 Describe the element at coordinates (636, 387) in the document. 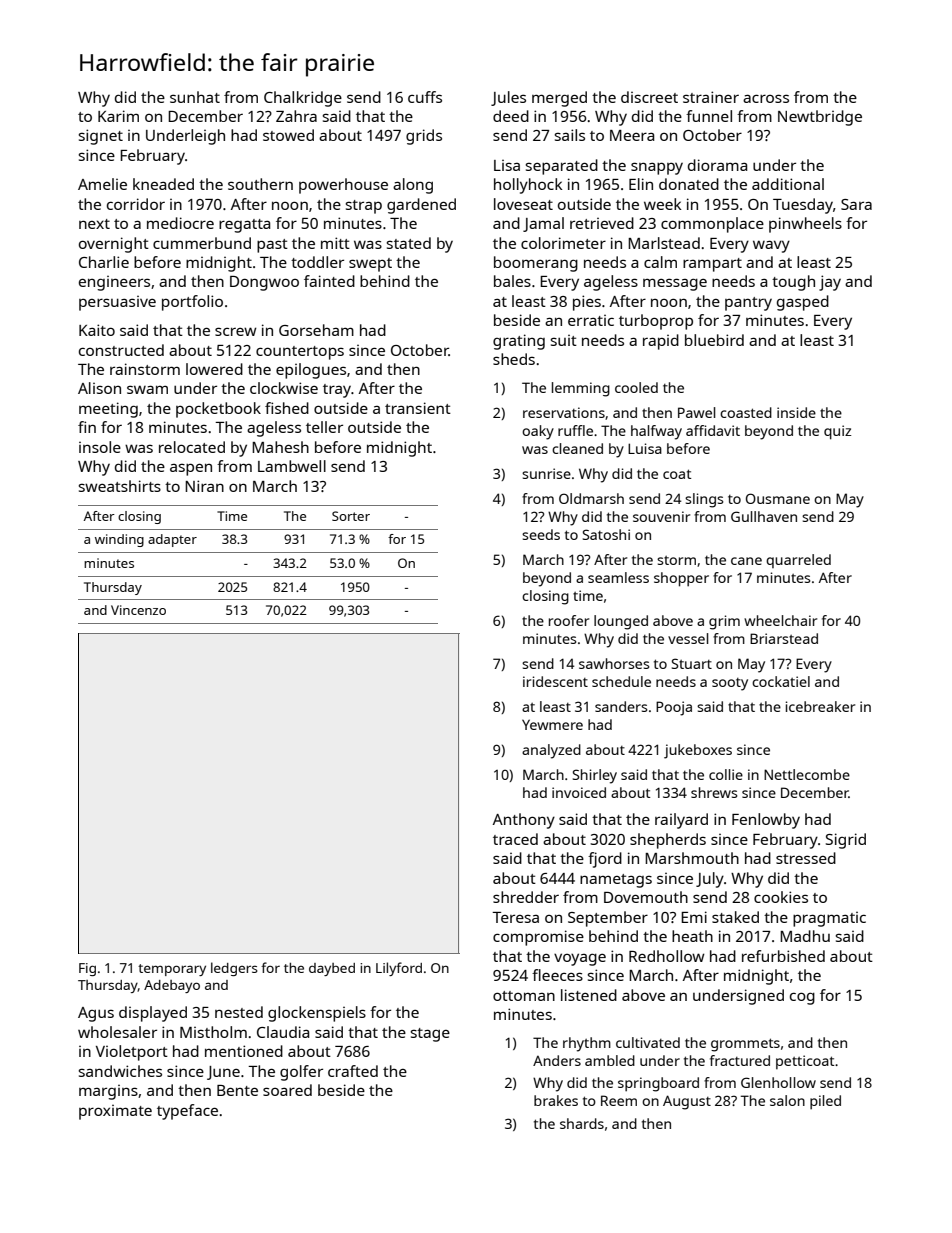

I see `cooled` at that location.
